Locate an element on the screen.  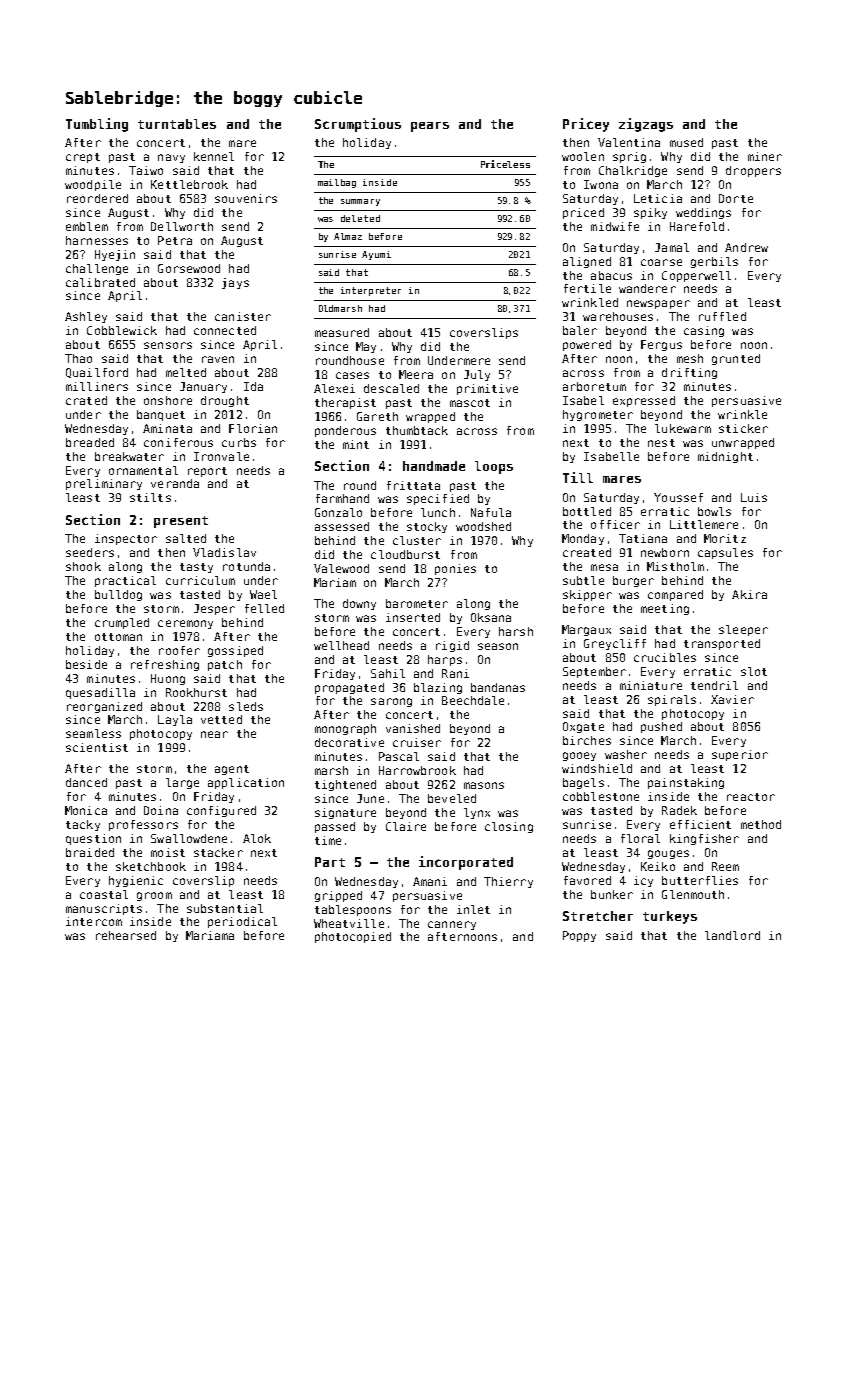
photocopied is located at coordinates (353, 937).
